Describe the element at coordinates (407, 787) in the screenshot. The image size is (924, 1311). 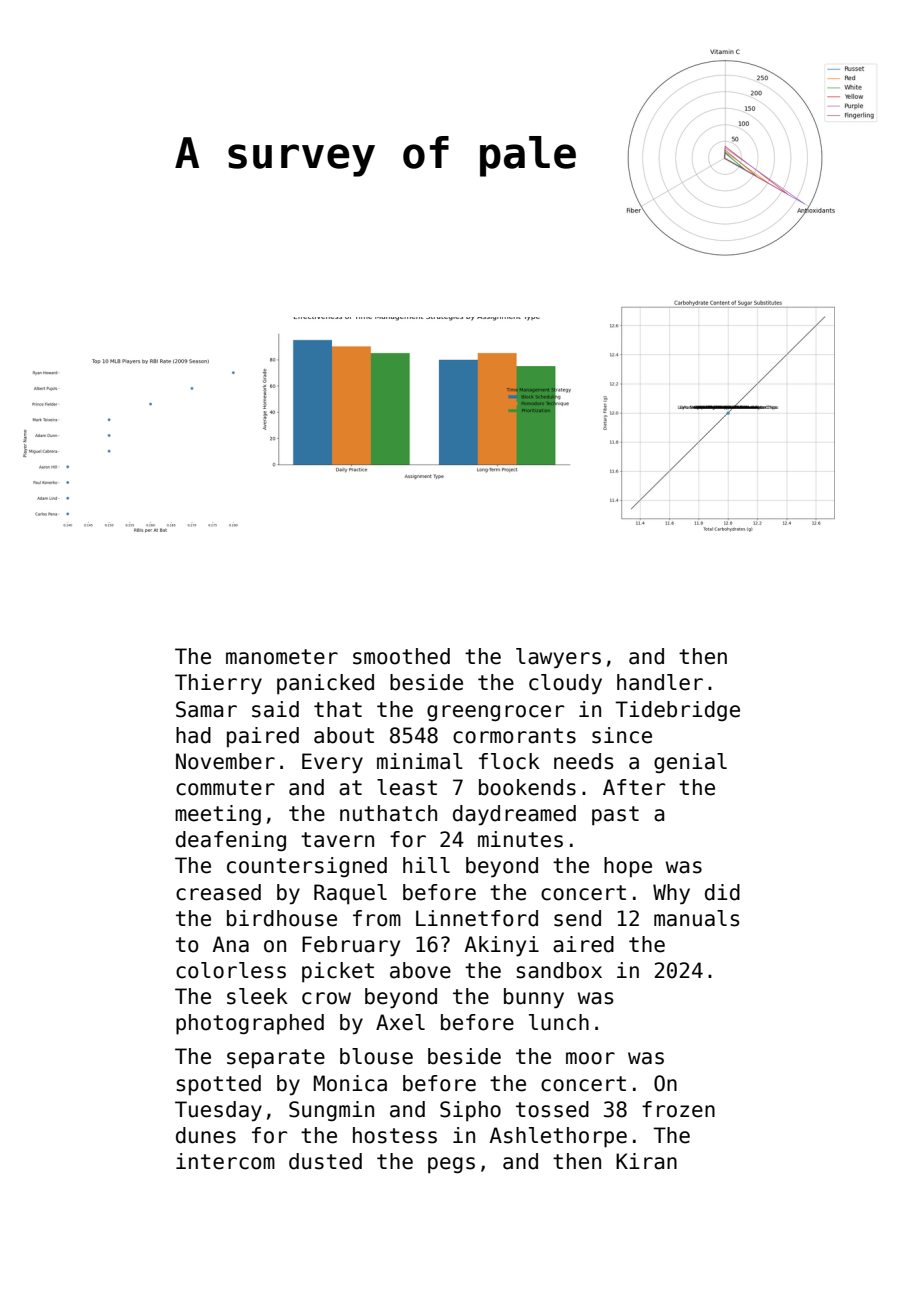
I see `least` at that location.
